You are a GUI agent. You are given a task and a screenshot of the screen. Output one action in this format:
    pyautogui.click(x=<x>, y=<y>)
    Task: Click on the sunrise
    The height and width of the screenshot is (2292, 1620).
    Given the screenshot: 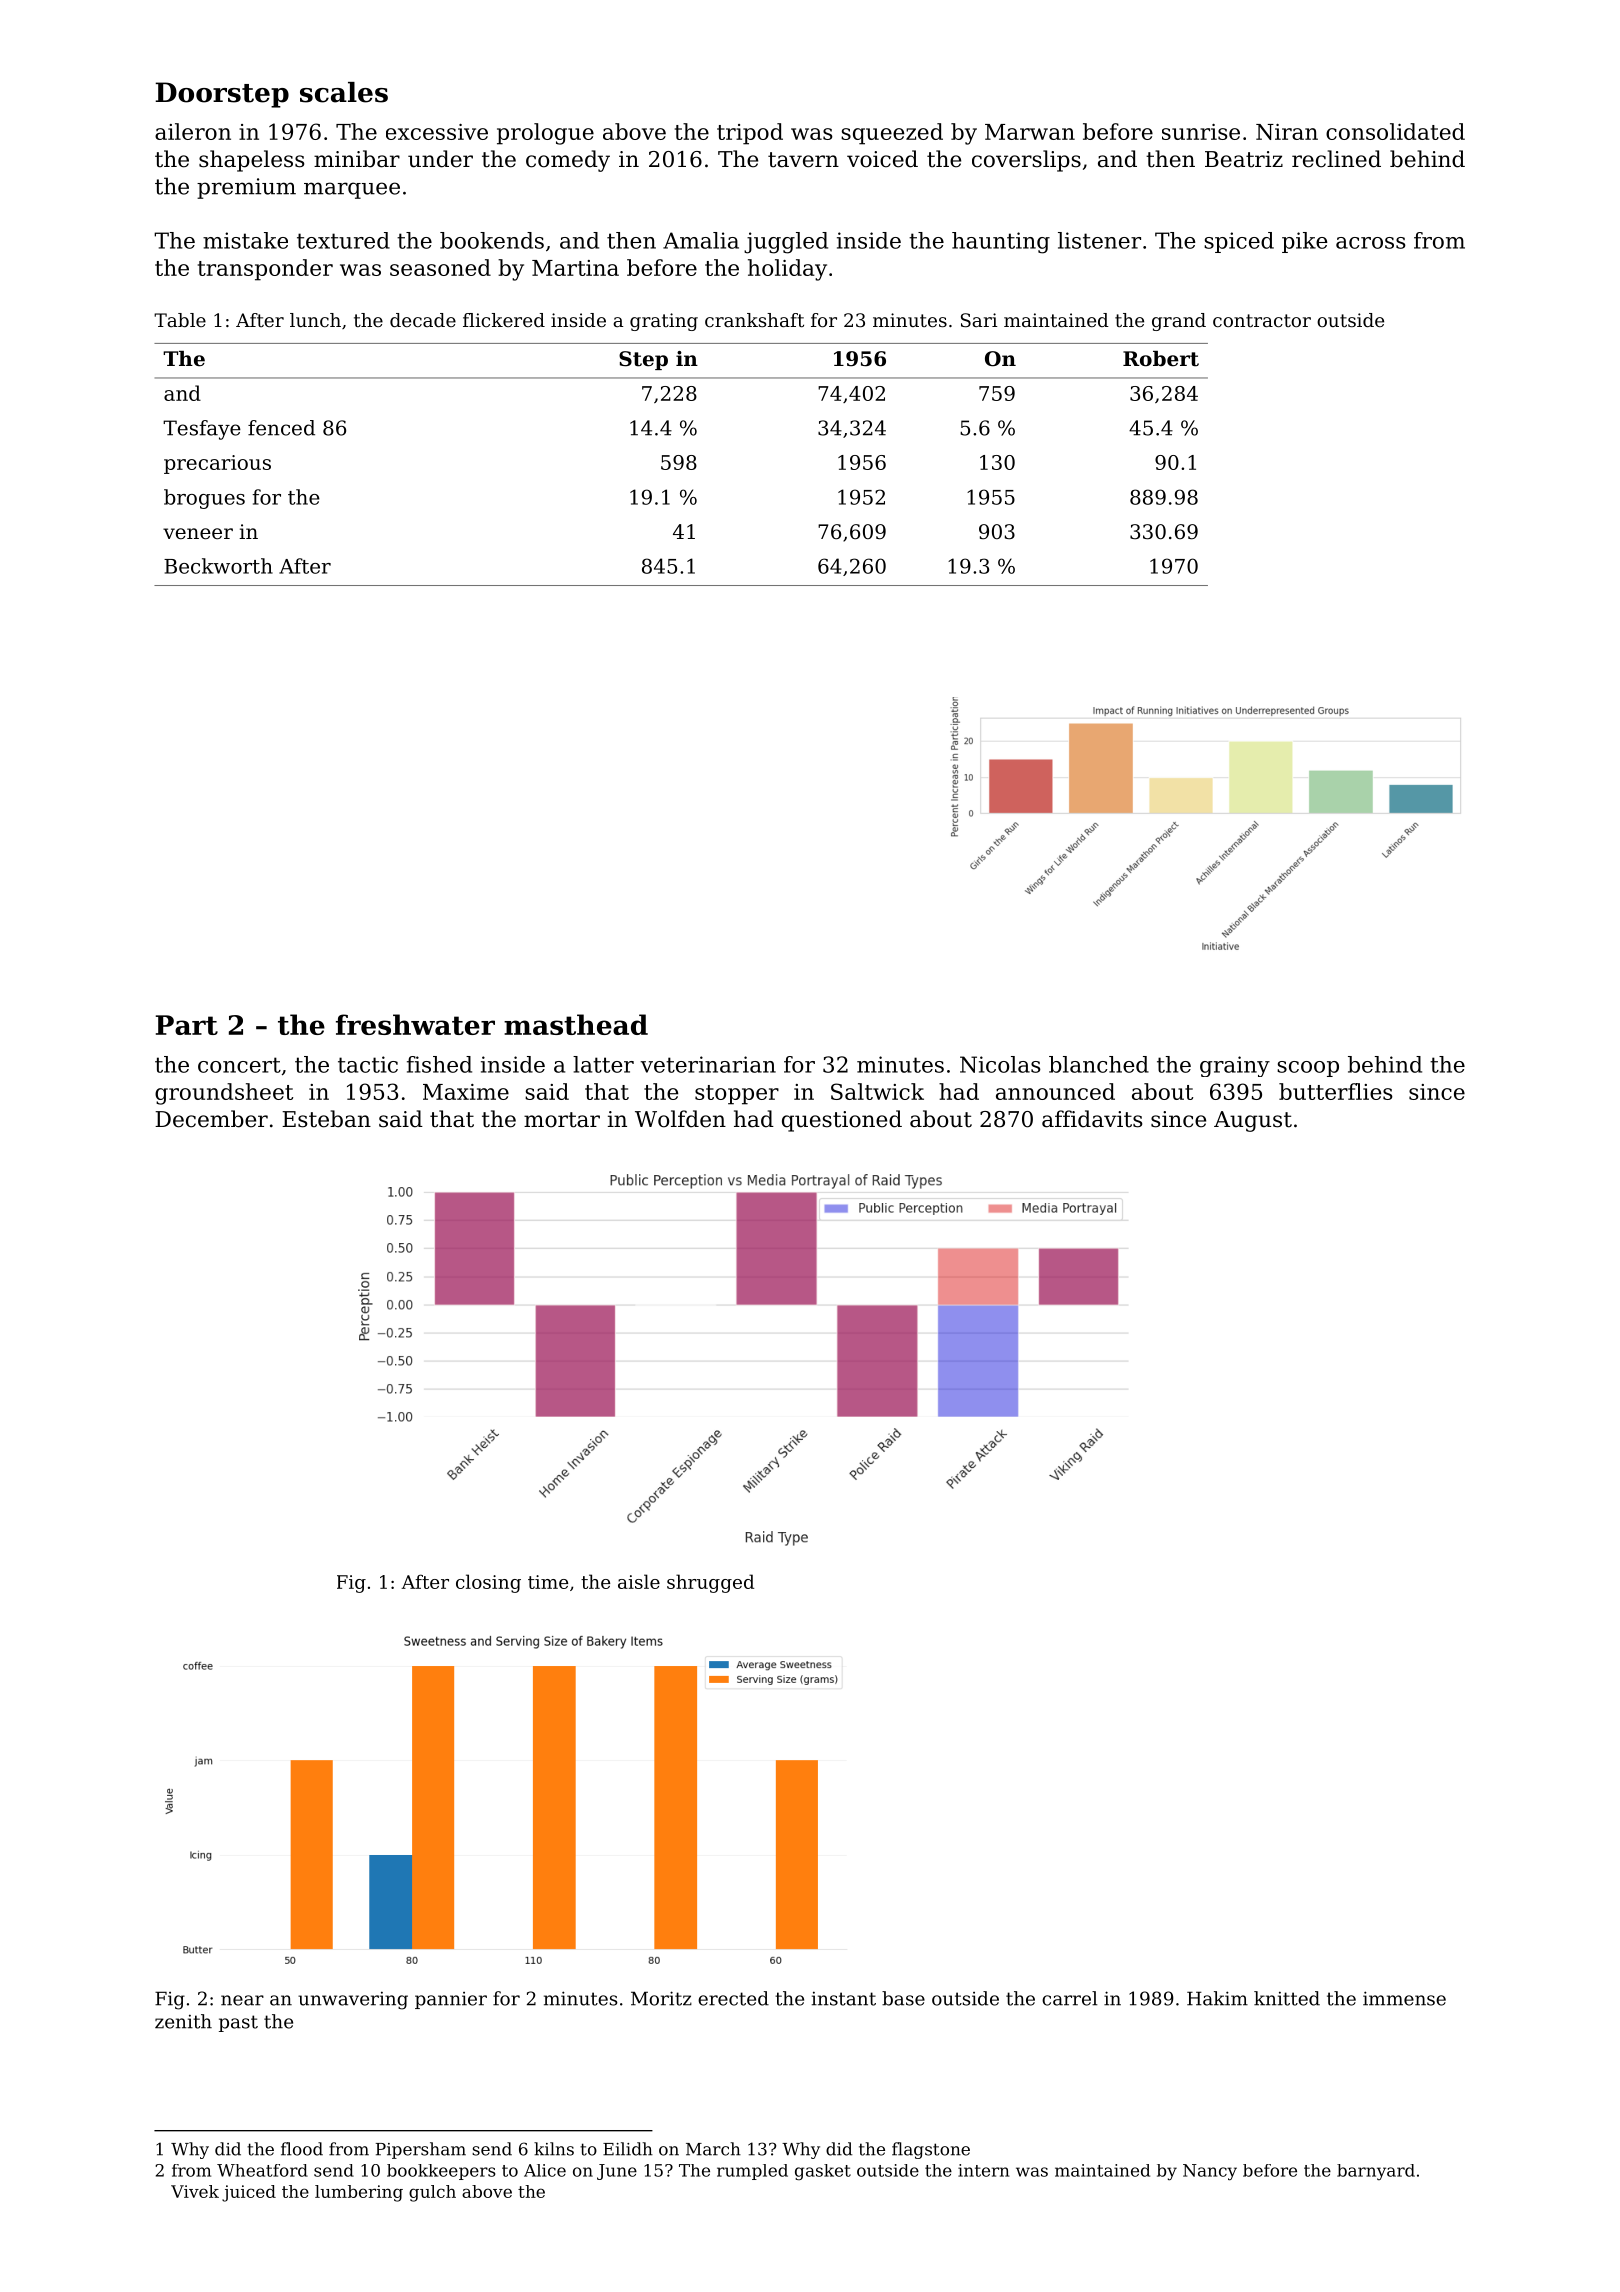 What is the action you would take?
    pyautogui.click(x=1201, y=132)
